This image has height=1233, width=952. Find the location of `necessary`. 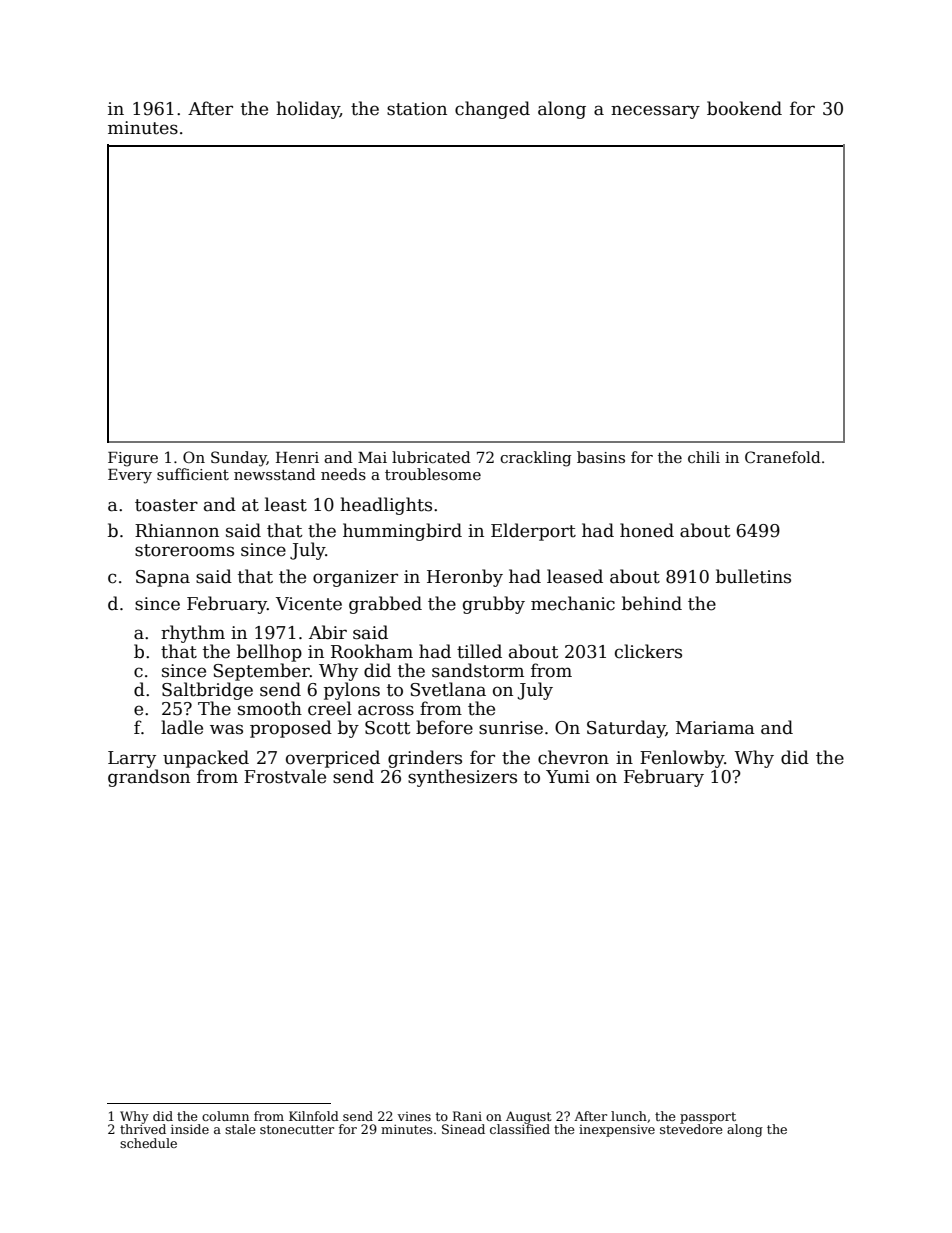

necessary is located at coordinates (655, 112).
